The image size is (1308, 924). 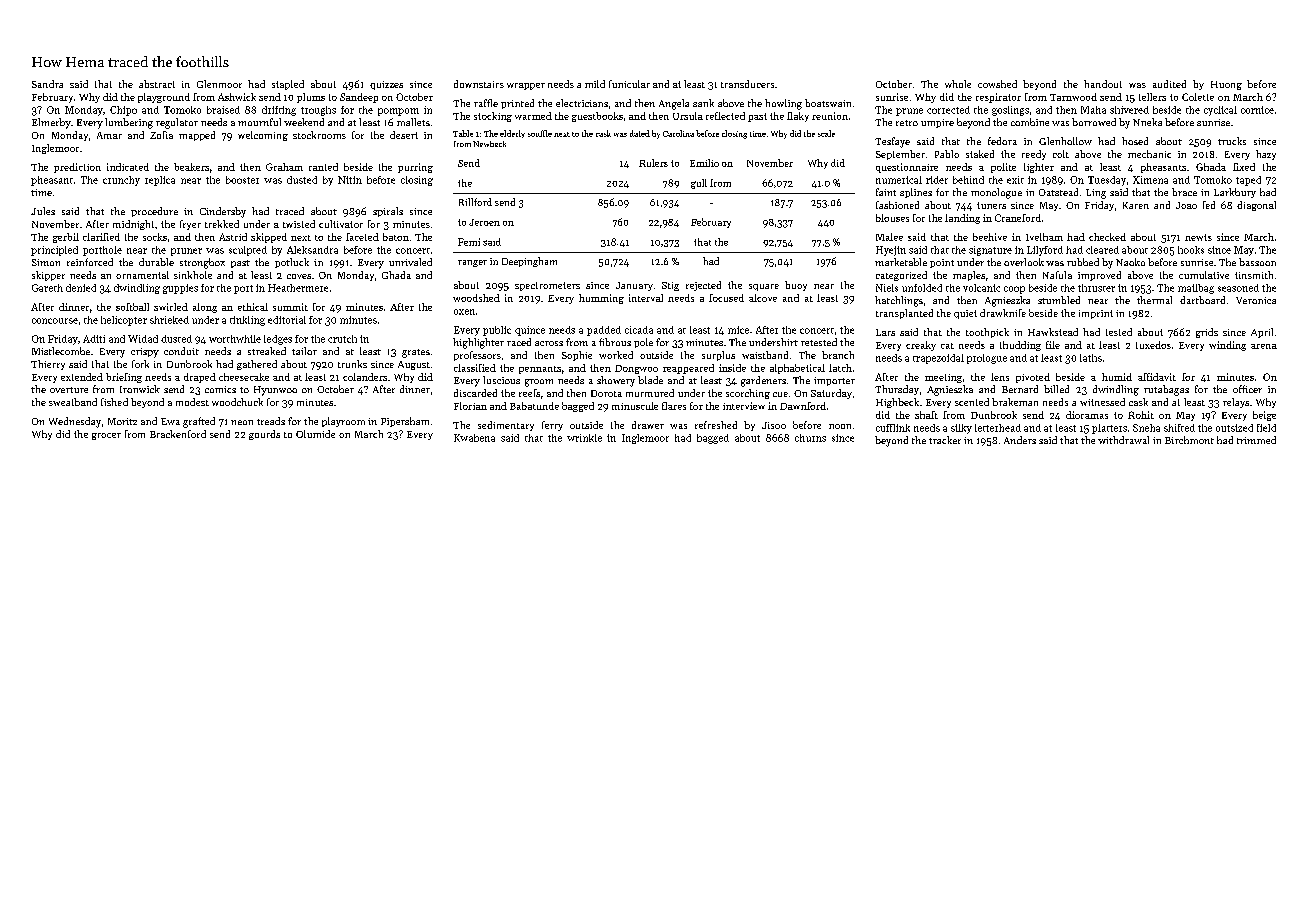 I want to click on Glenmoor, so click(x=219, y=84).
